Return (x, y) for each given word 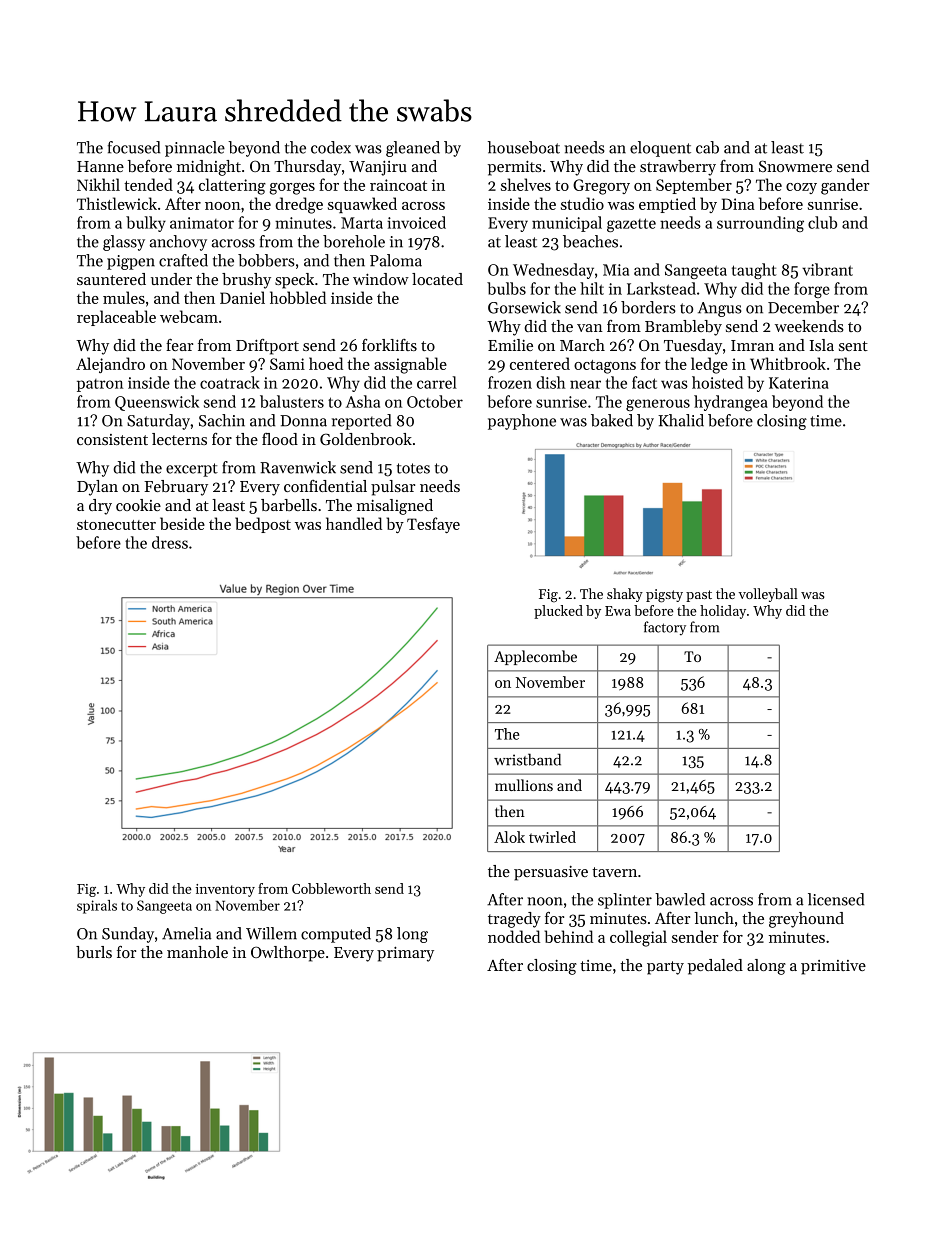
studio (582, 203)
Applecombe (535, 657)
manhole (197, 952)
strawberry (678, 168)
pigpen (131, 262)
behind (568, 936)
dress (170, 542)
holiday (723, 612)
